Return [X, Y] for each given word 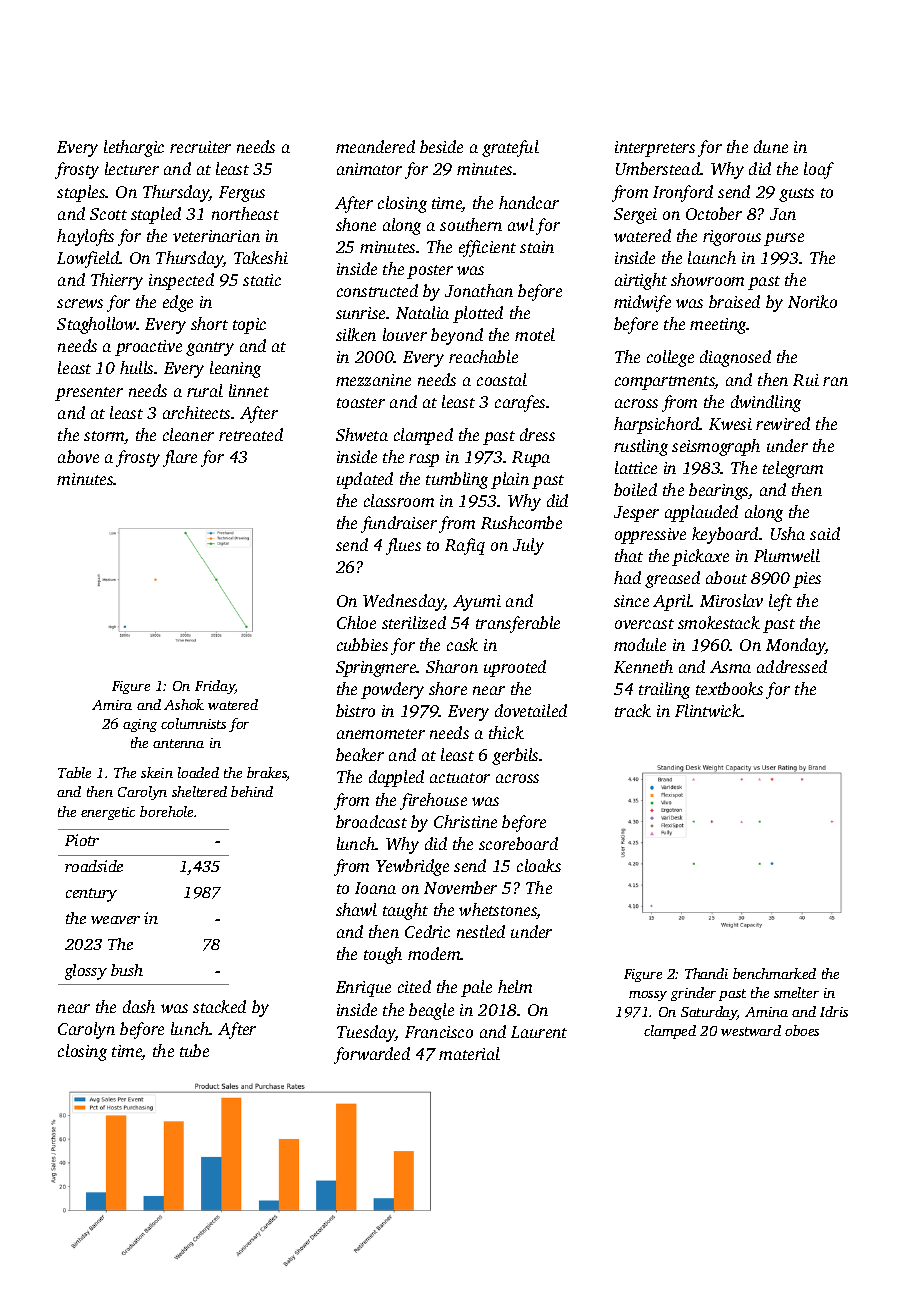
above [78, 456]
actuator [460, 778]
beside [441, 146]
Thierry [117, 281]
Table [74, 772]
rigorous [732, 238]
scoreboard [518, 843]
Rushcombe [521, 522]
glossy [86, 972]
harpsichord [657, 425]
